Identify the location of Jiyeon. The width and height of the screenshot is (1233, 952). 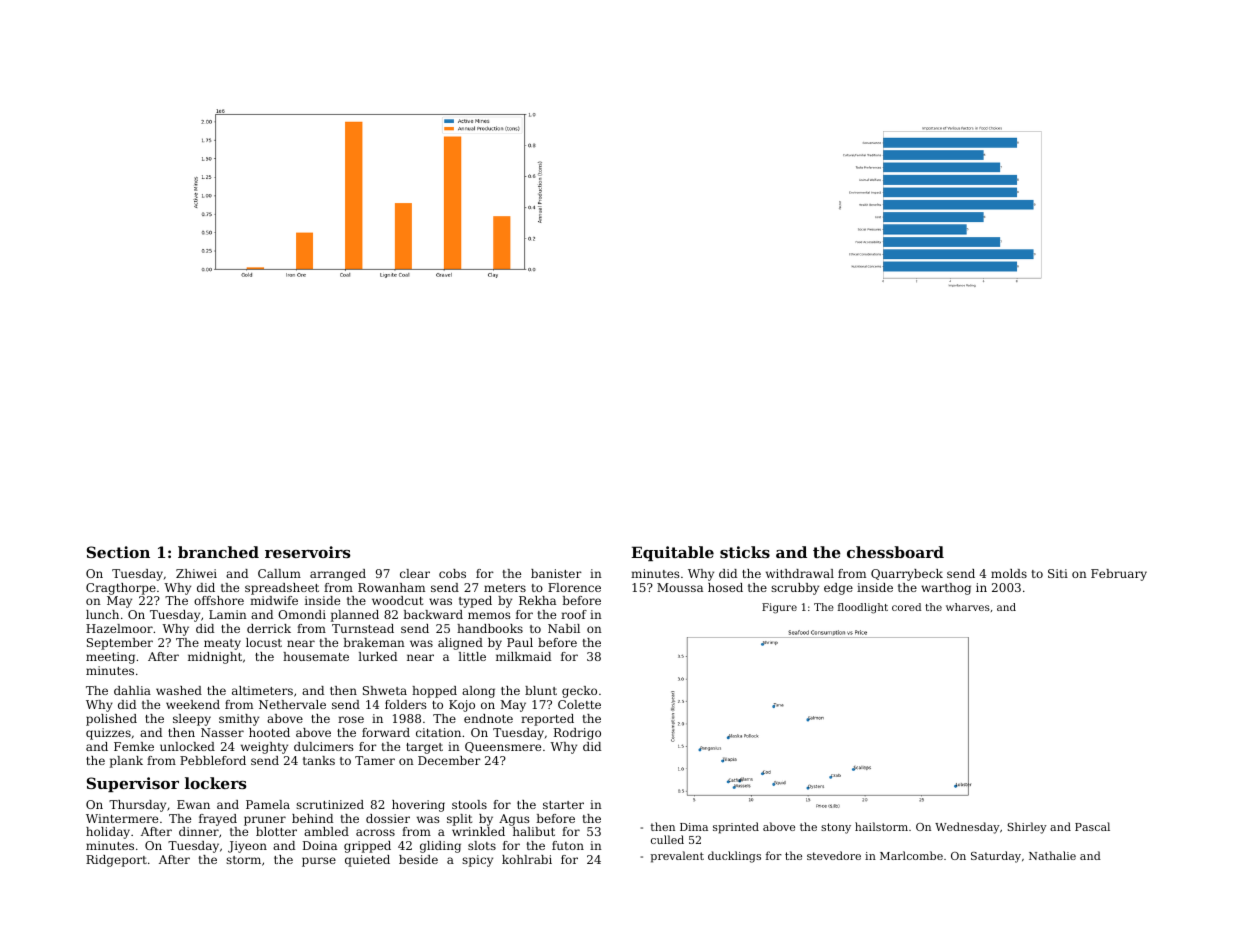
(247, 847).
